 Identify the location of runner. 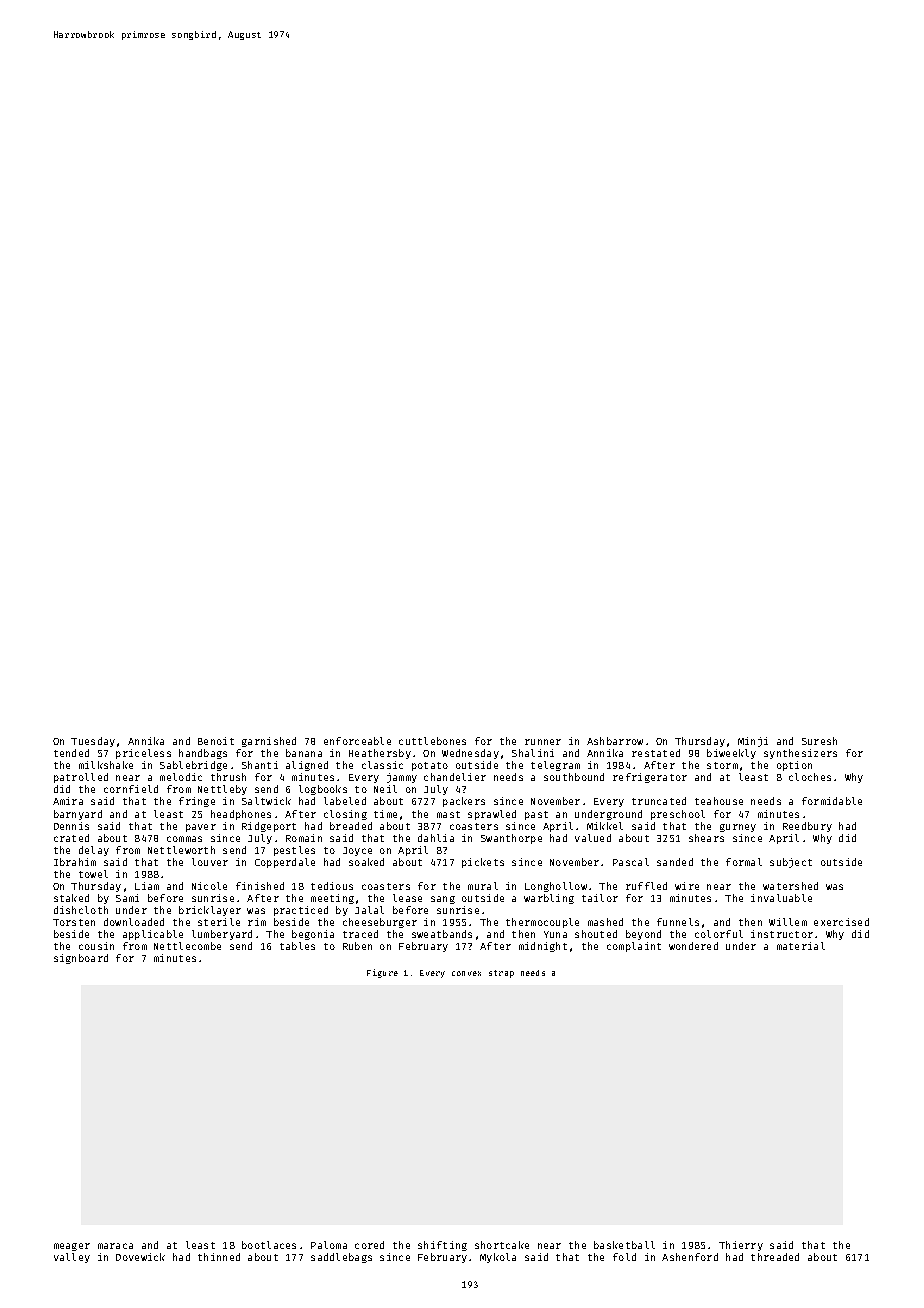
(543, 742).
